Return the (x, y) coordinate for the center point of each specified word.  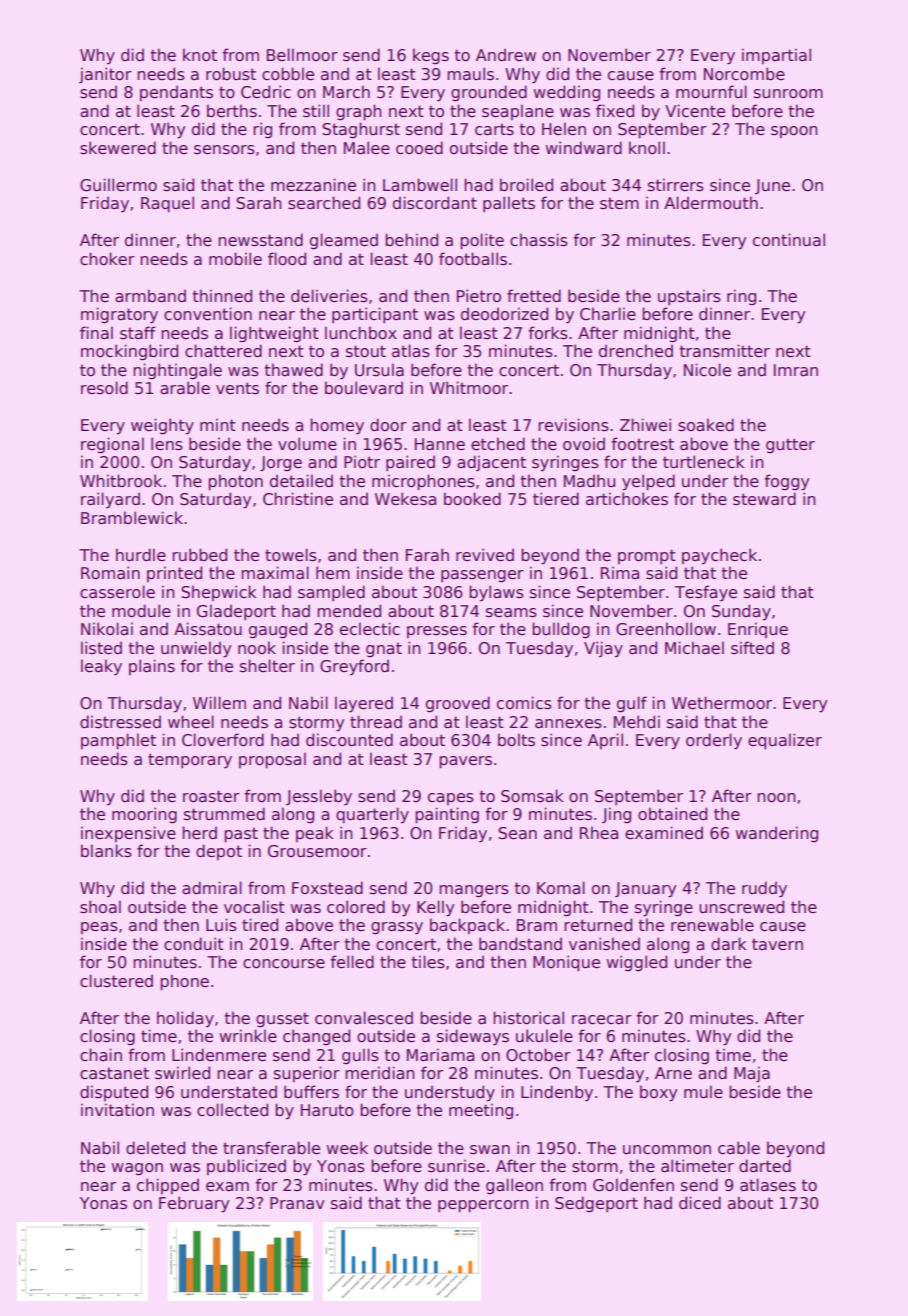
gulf (632, 704)
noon (776, 798)
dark (728, 943)
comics (524, 703)
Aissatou (208, 629)
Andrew (506, 55)
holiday (185, 1019)
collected (232, 1110)
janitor (105, 75)
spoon (794, 132)
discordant (435, 203)
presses (437, 632)
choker (107, 259)
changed (316, 1037)
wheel (191, 721)
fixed (615, 111)
